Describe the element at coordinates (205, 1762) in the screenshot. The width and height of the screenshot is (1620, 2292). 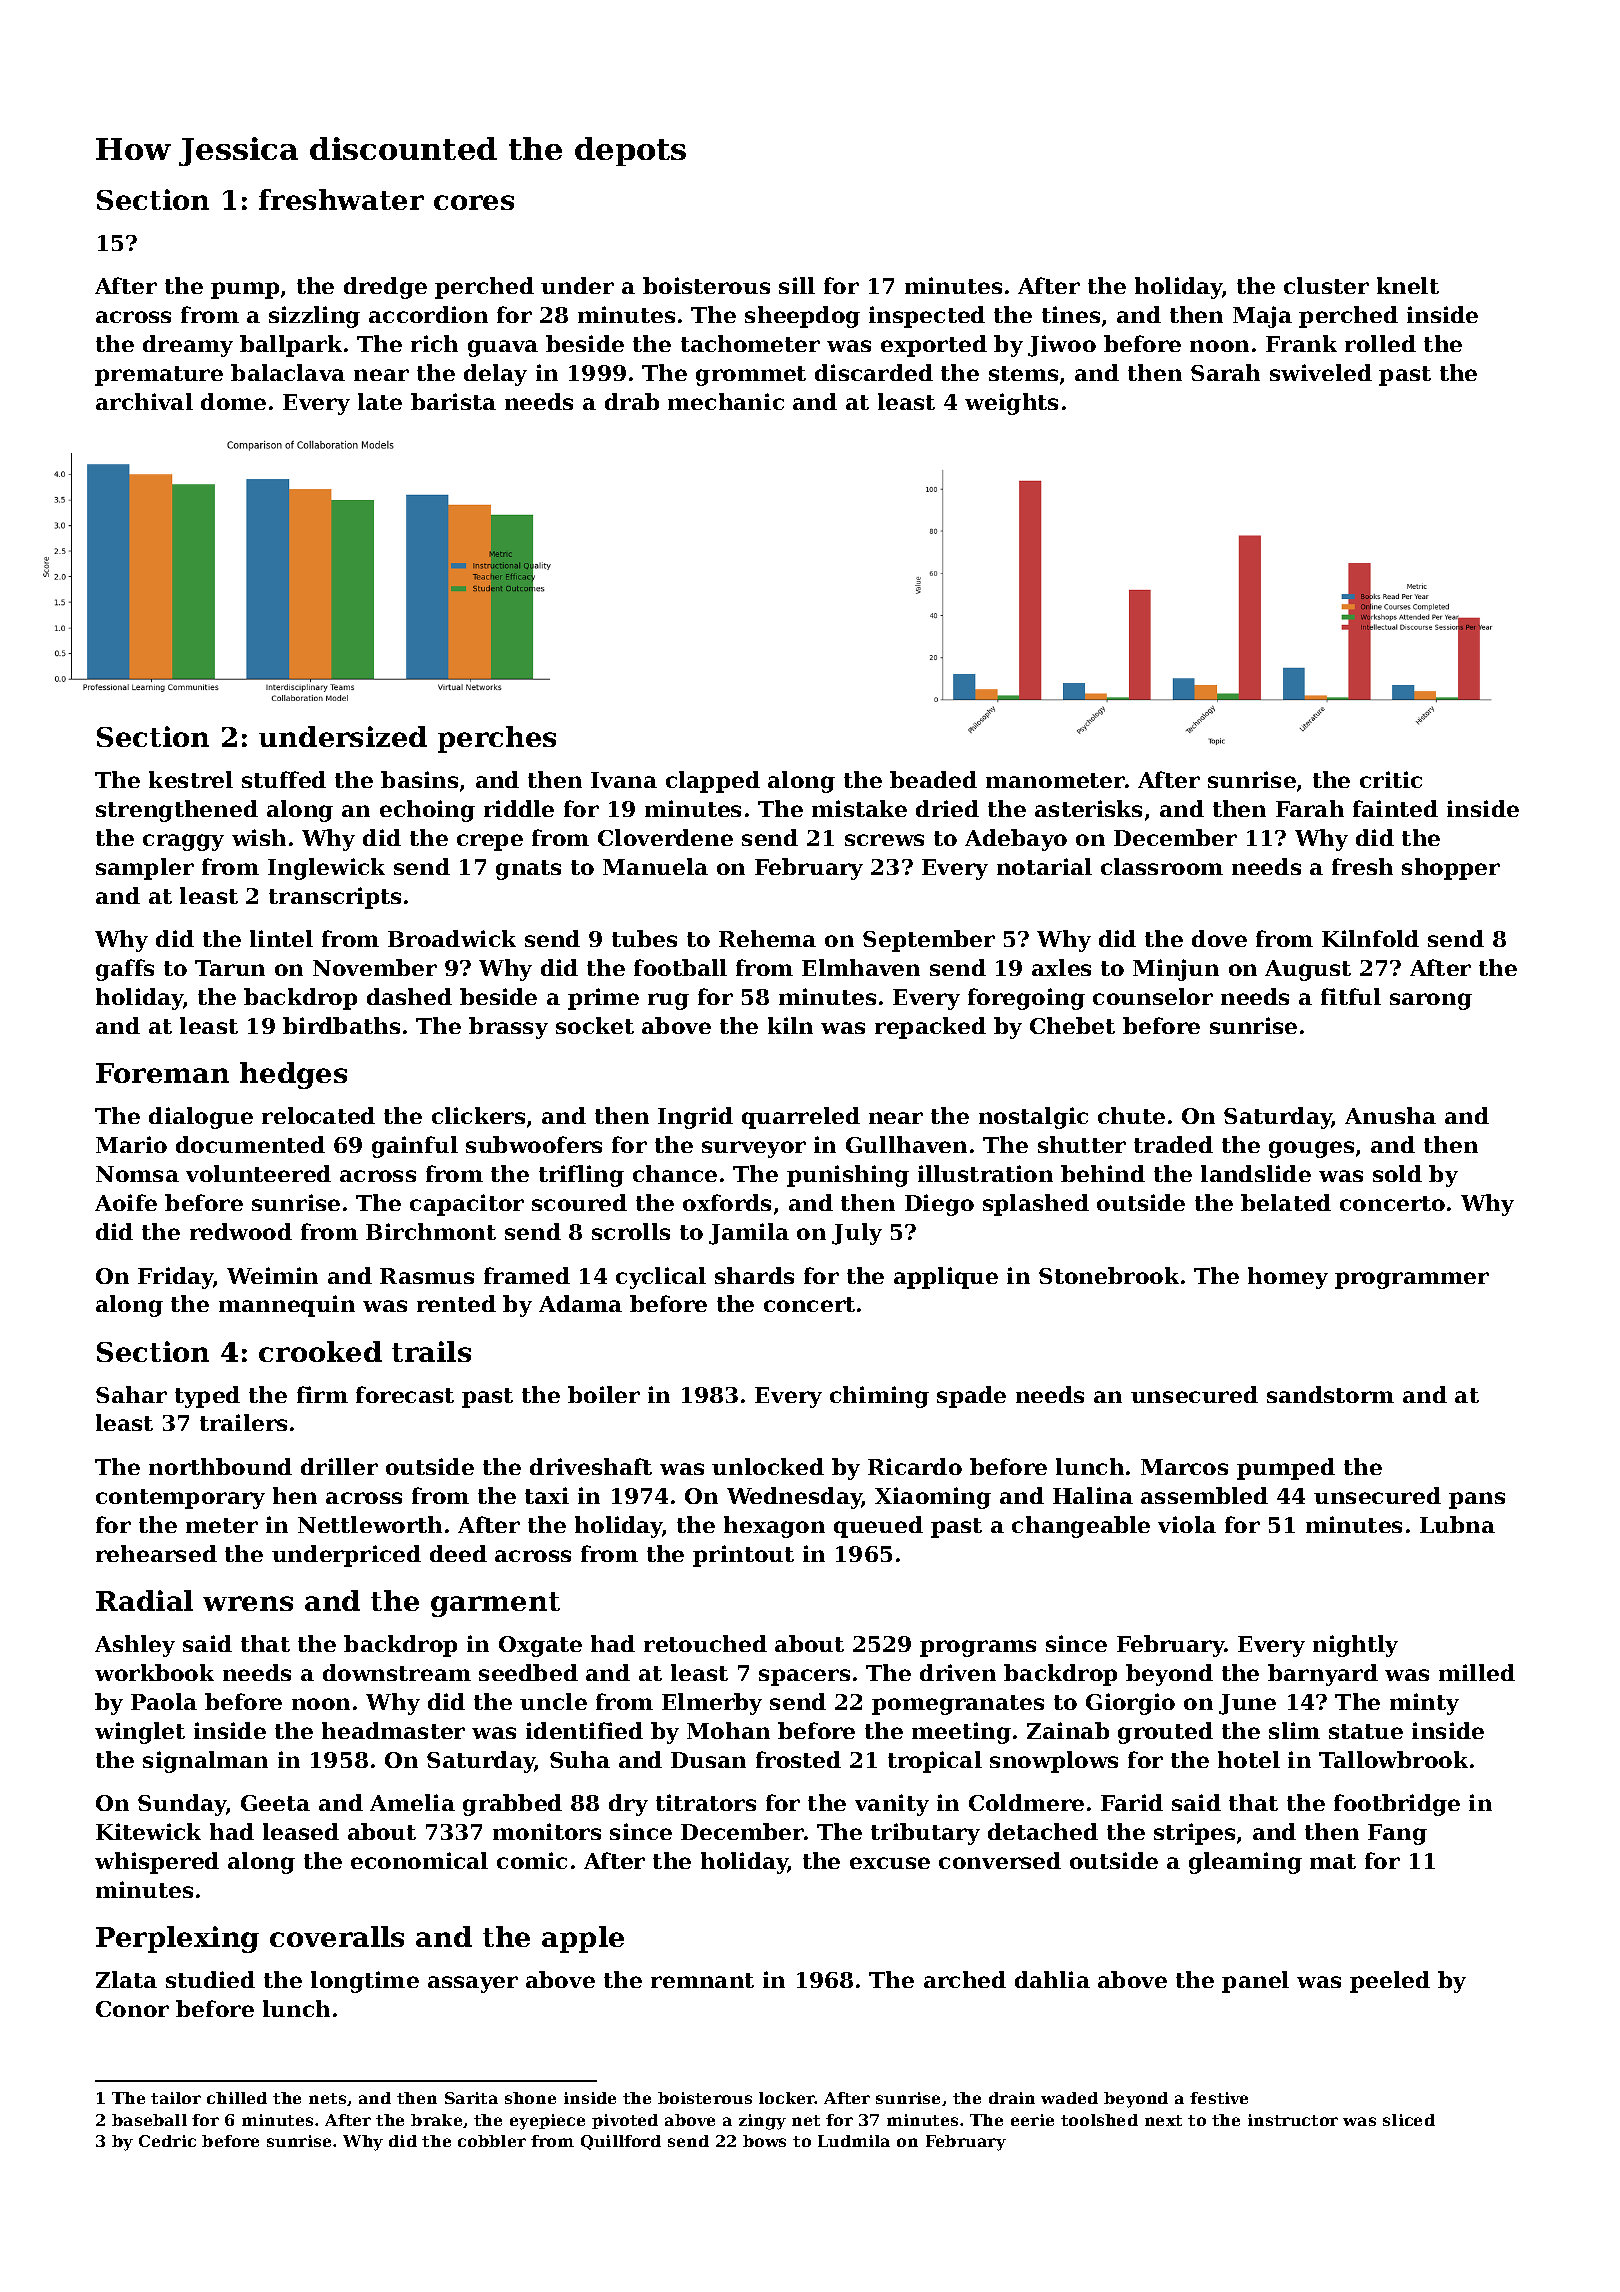
I see `signalman` at that location.
